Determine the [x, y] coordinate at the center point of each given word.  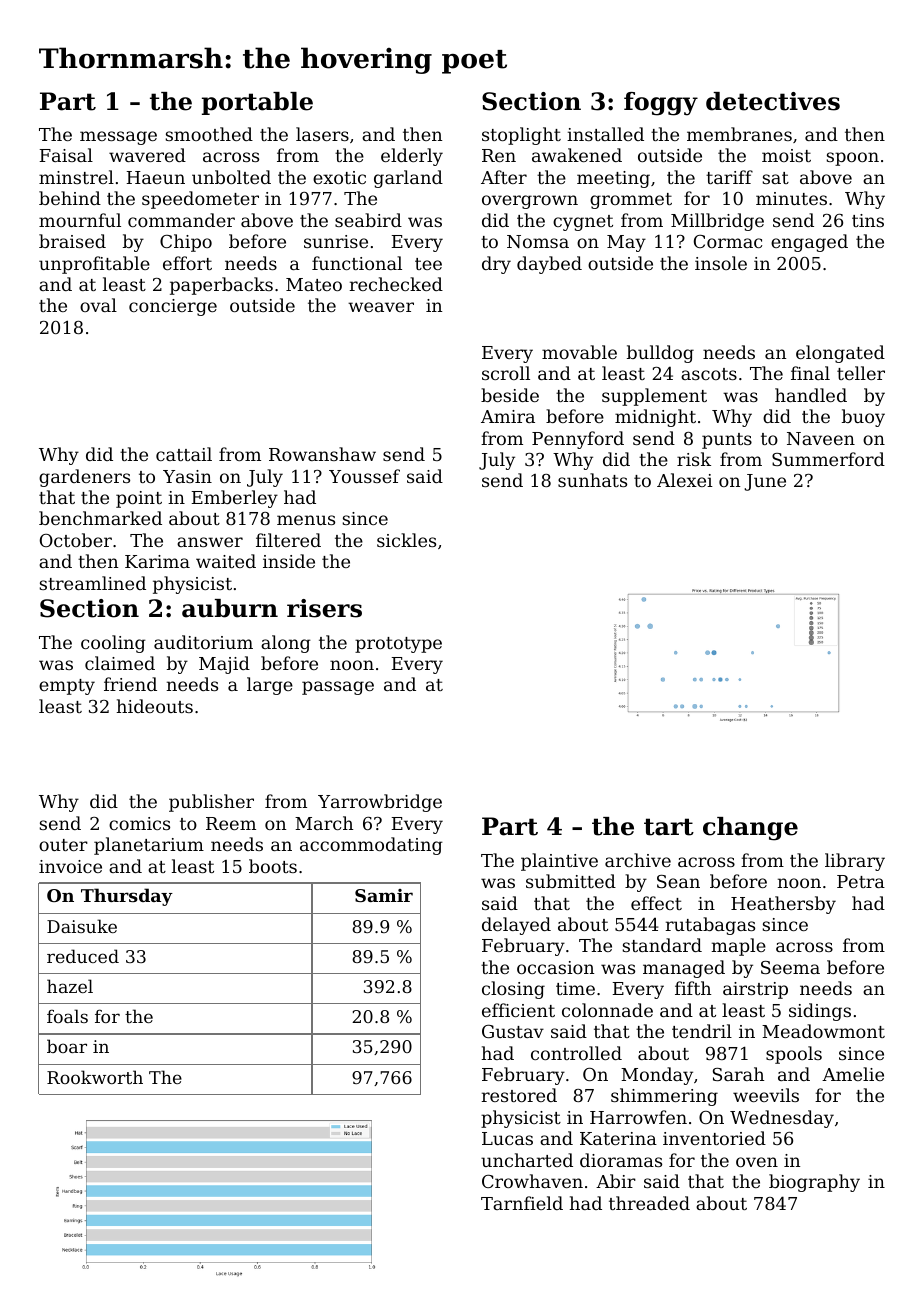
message [118, 138]
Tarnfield [522, 1203]
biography [814, 1183]
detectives [773, 101]
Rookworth [95, 1077]
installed [605, 134]
